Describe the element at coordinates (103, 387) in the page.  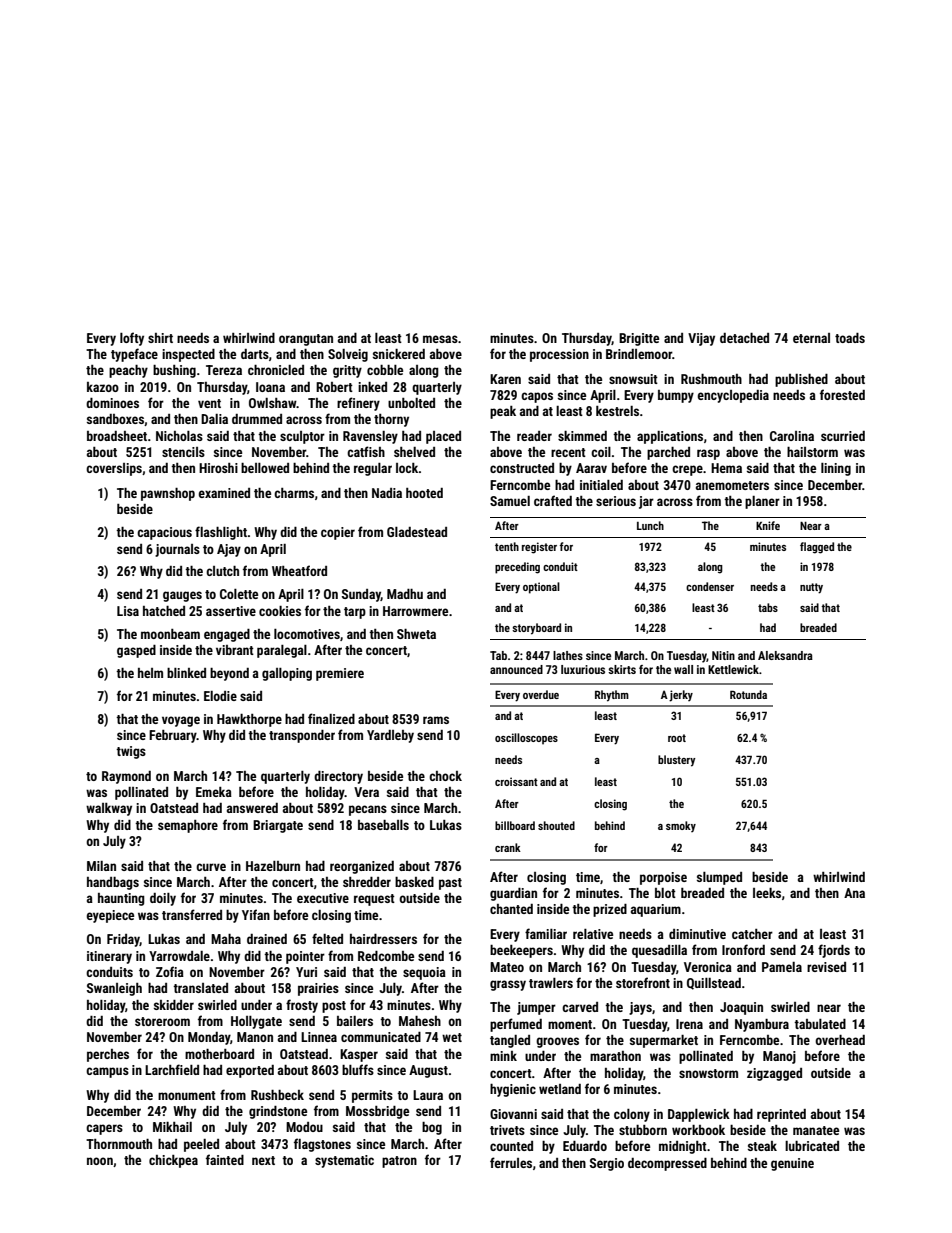
I see `kazoo` at that location.
